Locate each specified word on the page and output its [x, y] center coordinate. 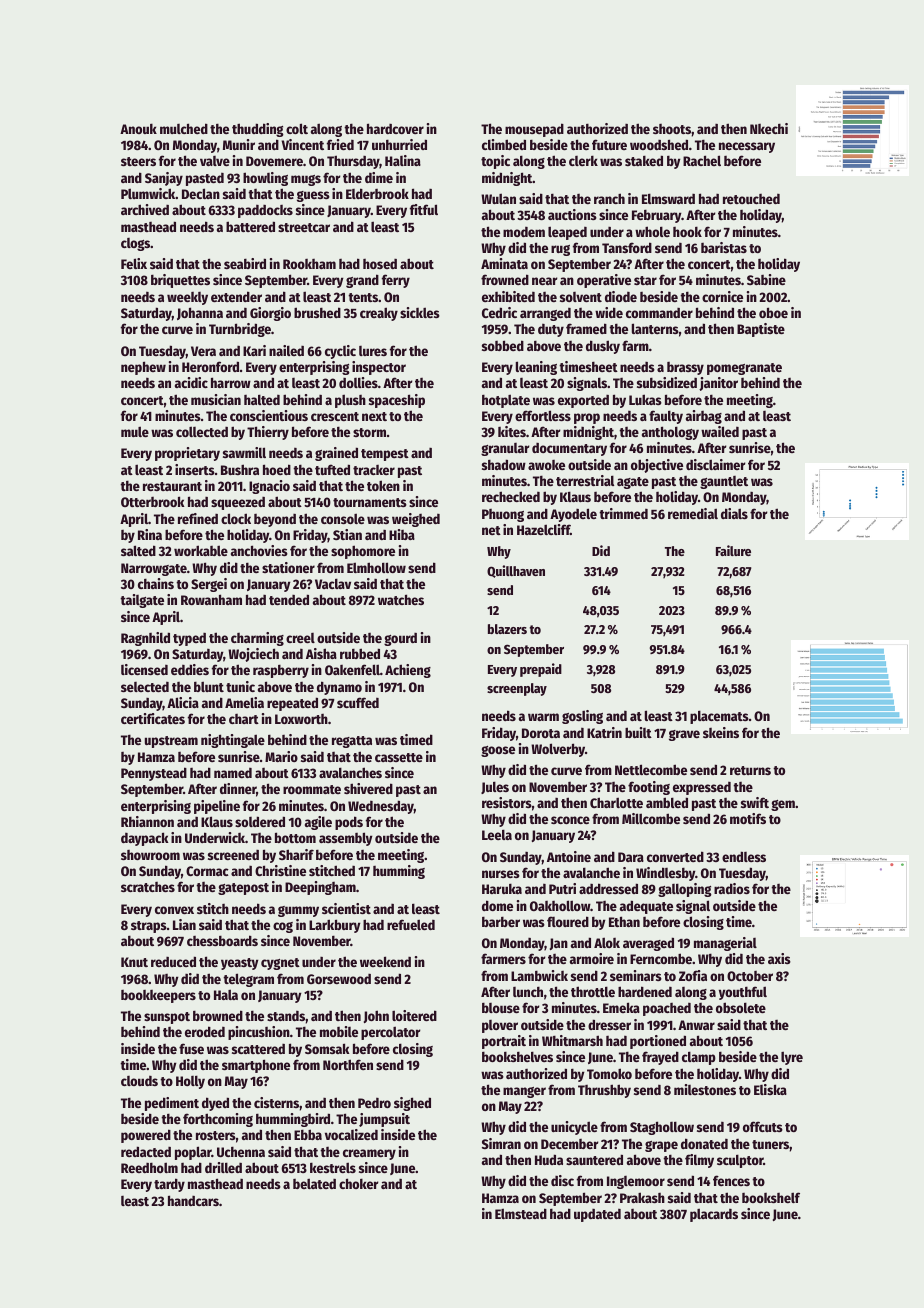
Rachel [702, 160]
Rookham [309, 264]
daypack [145, 839]
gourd [400, 639]
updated [597, 1215]
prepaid [541, 670]
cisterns [276, 1102]
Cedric [499, 312]
